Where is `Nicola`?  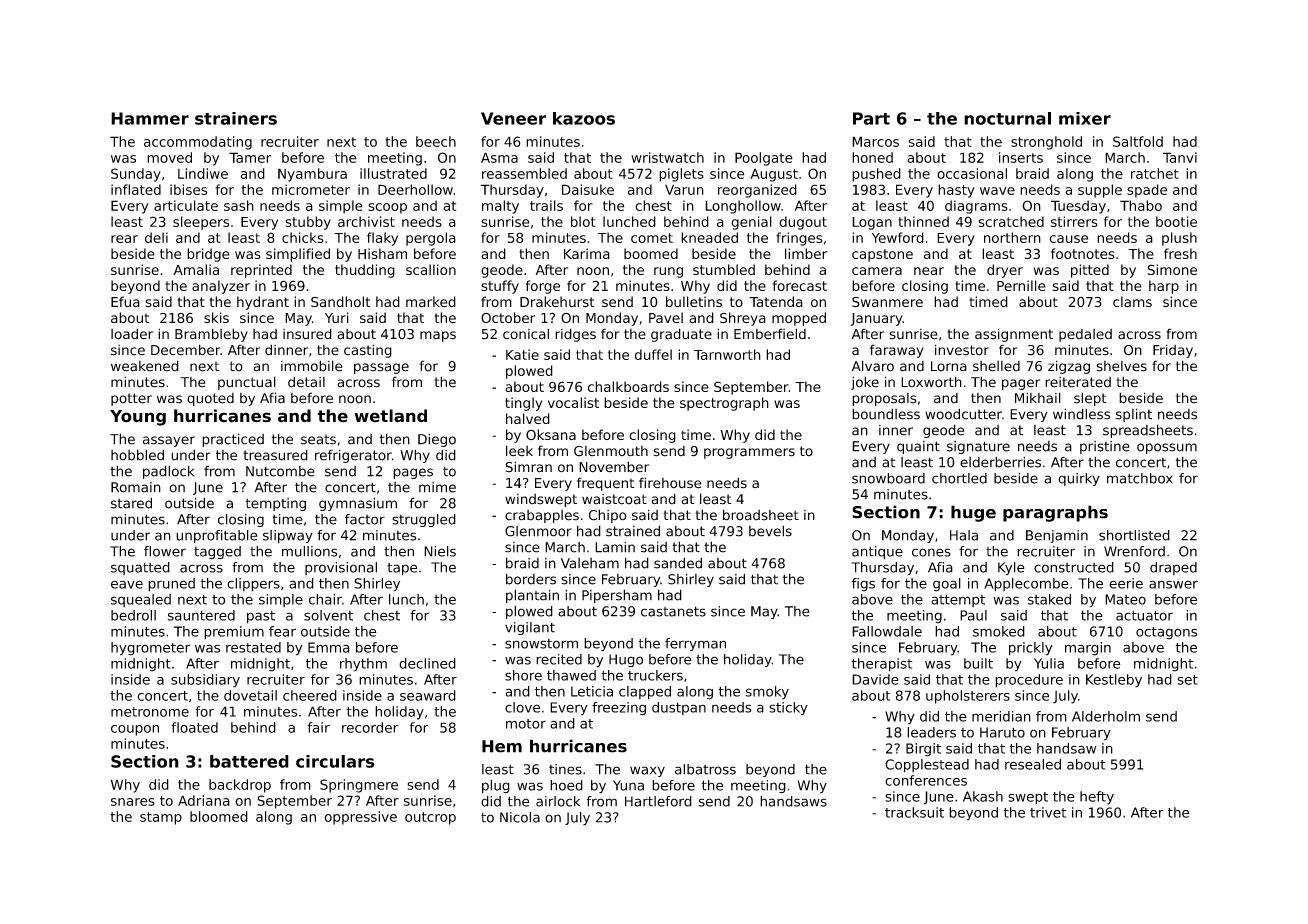
Nicola is located at coordinates (520, 817).
